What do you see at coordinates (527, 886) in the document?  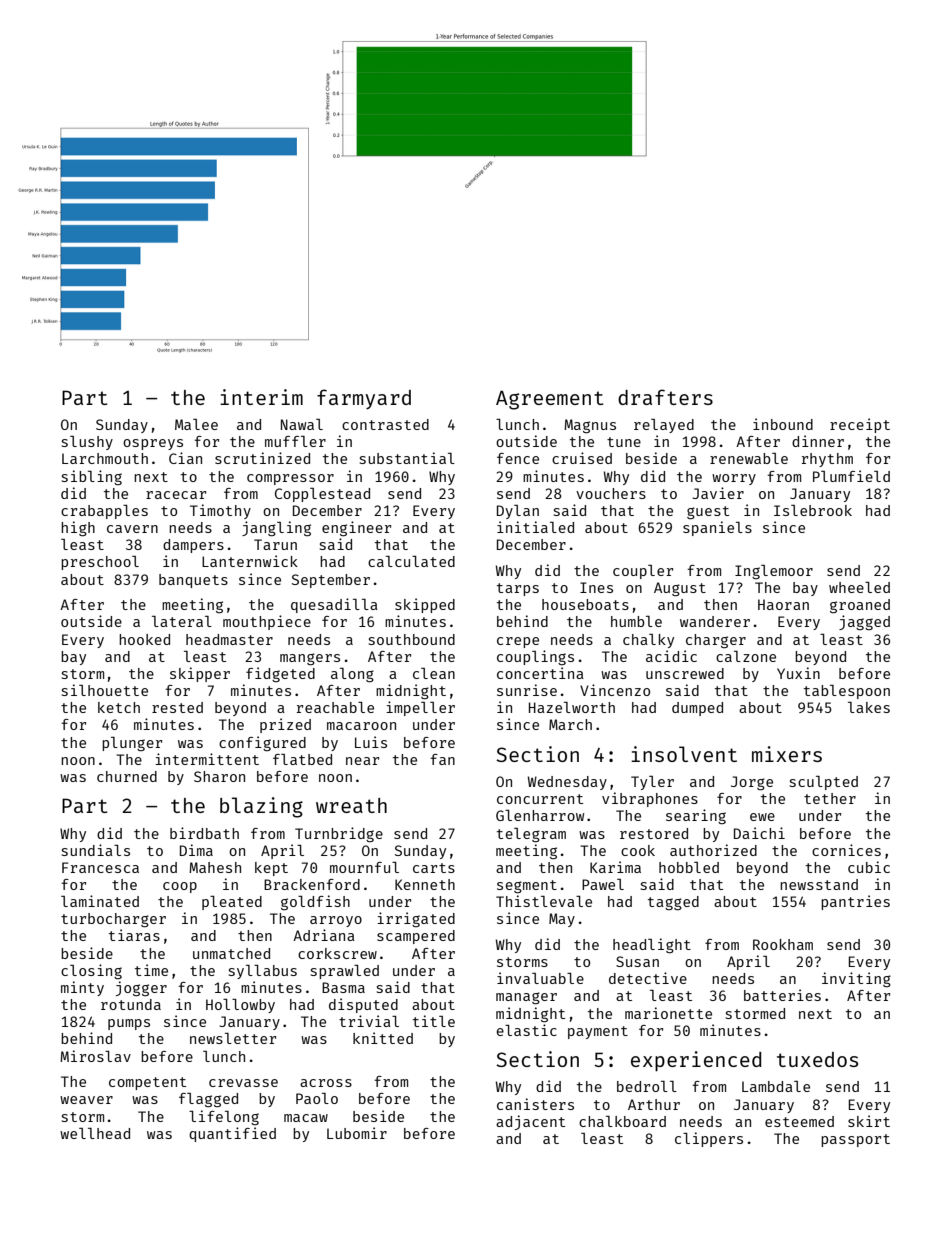 I see `segment` at bounding box center [527, 886].
